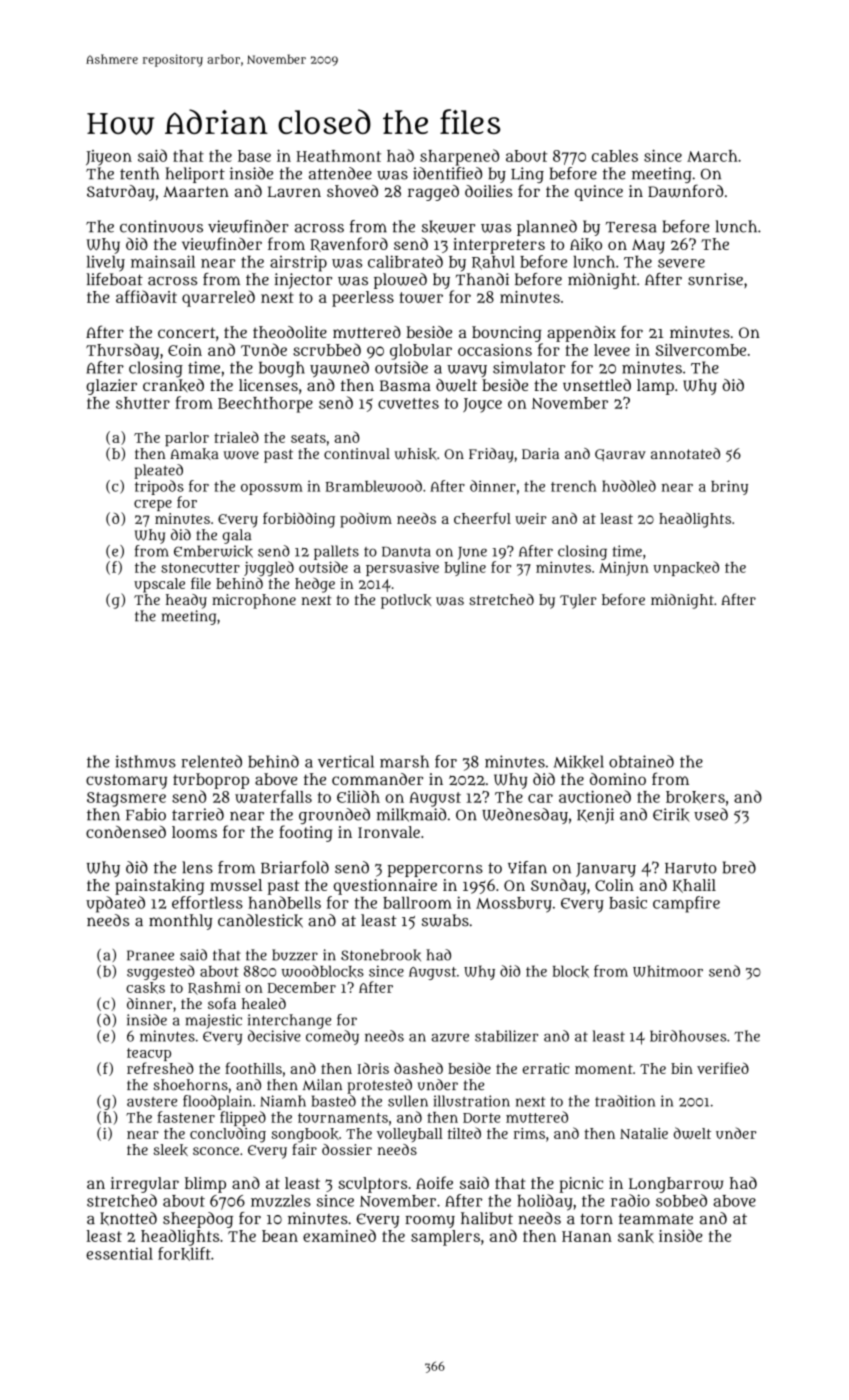 Image resolution: width=849 pixels, height=1400 pixels. I want to click on Wednesday, so click(525, 816).
